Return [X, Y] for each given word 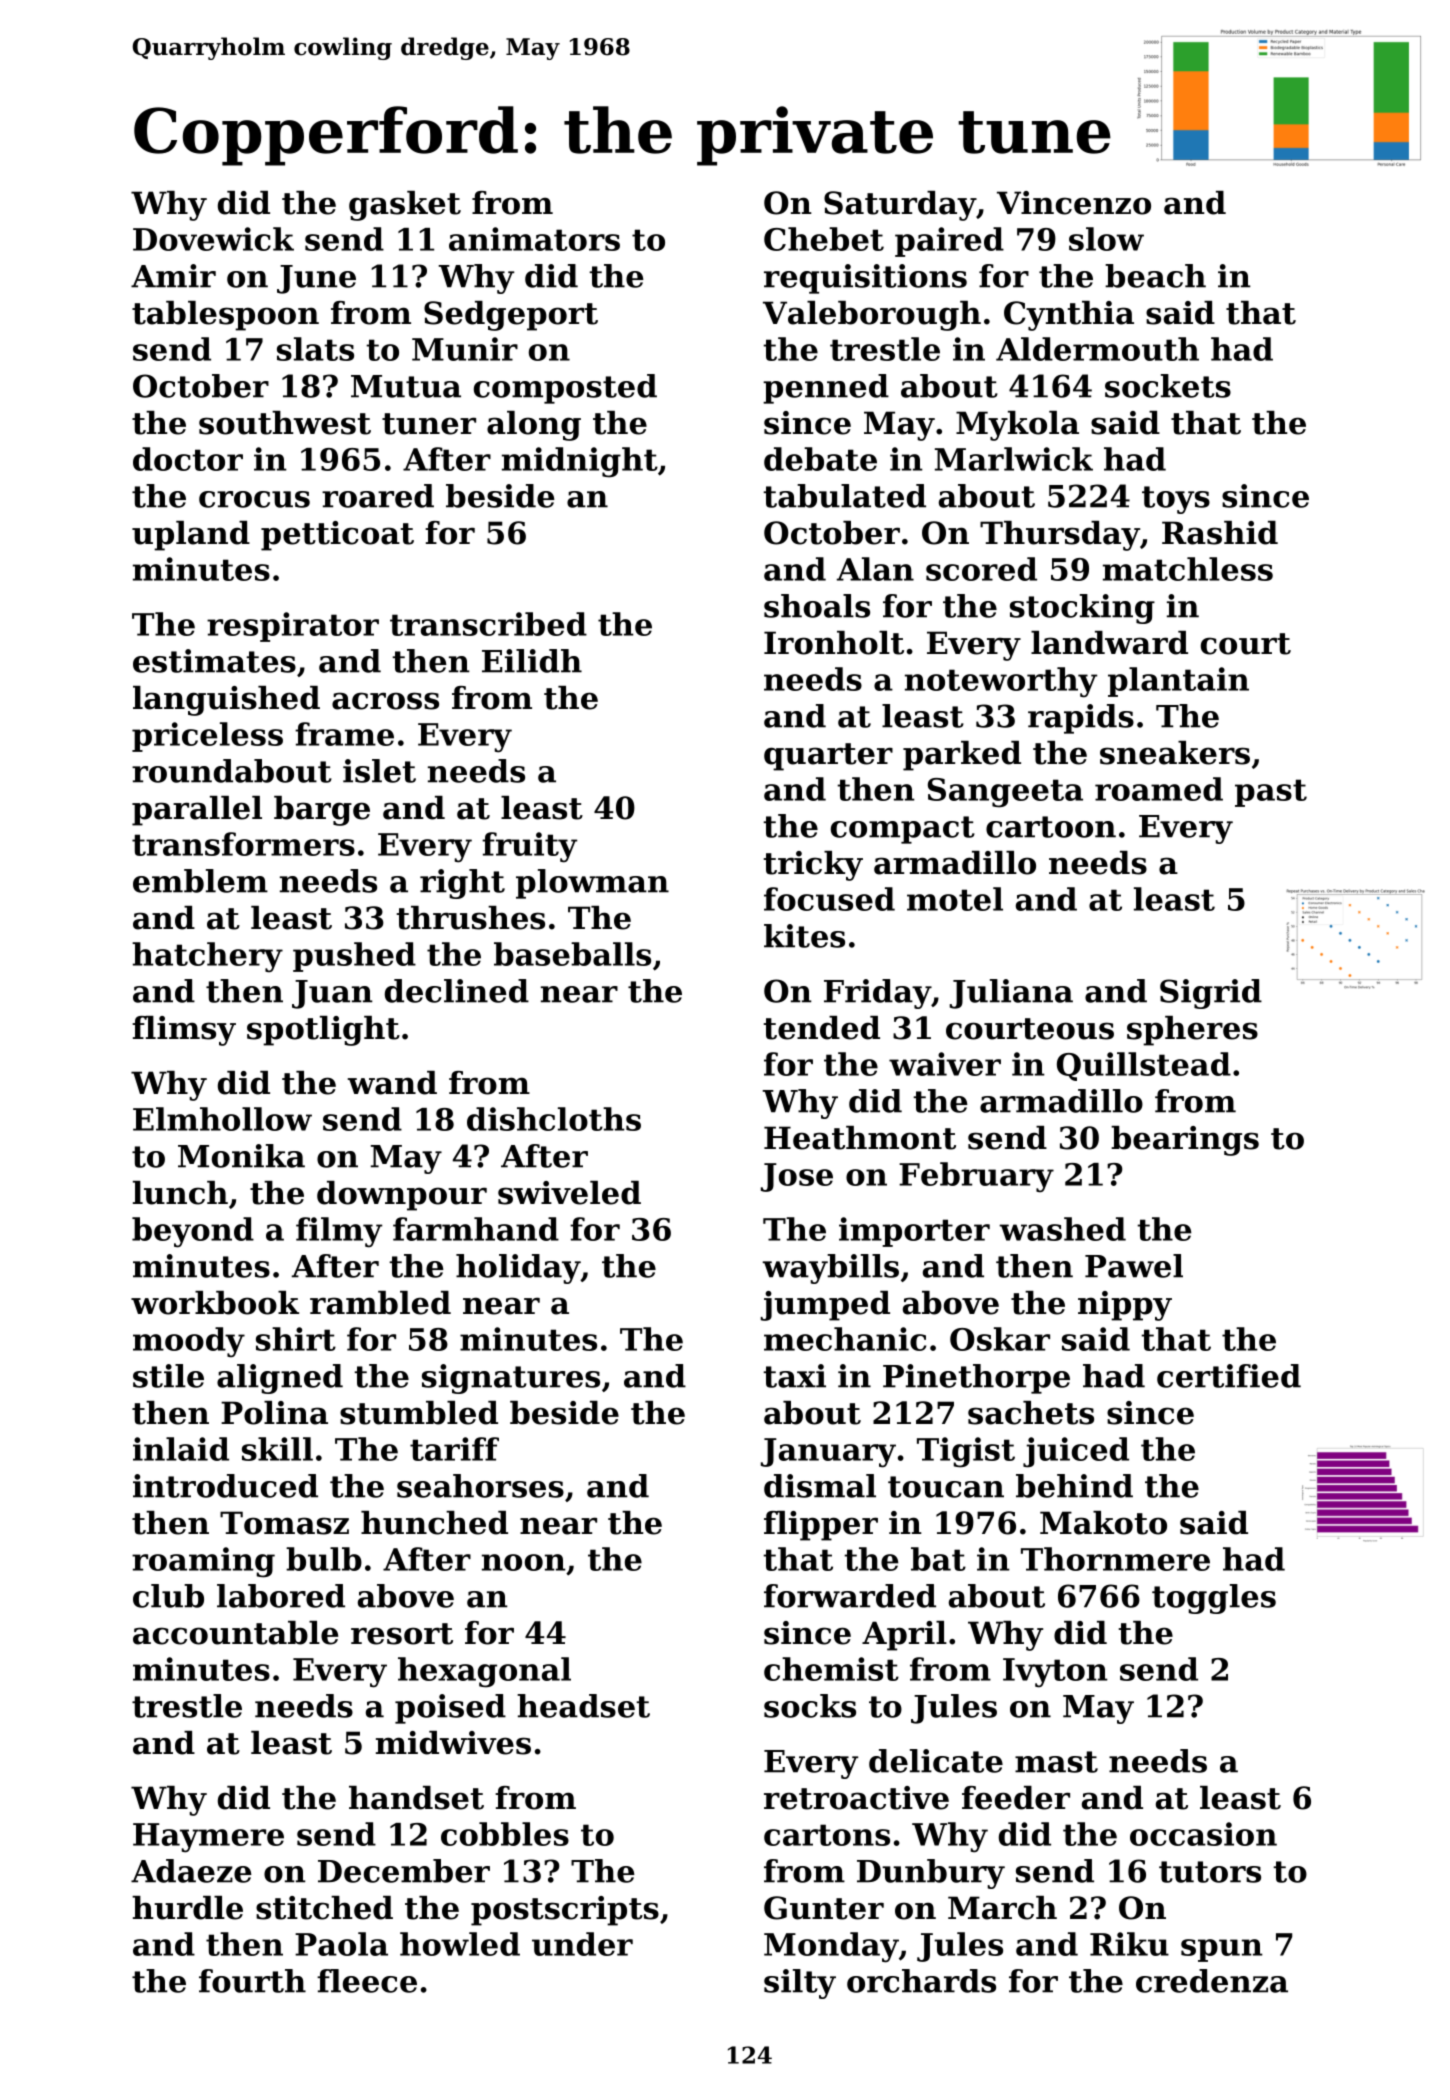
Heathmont [860, 1138]
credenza [1212, 1981]
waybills [830, 1269]
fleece [367, 1981]
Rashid [1220, 533]
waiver [945, 1064]
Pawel [1134, 1266]
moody [189, 1342]
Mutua [406, 386]
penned [826, 389]
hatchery [207, 957]
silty [800, 1984]
